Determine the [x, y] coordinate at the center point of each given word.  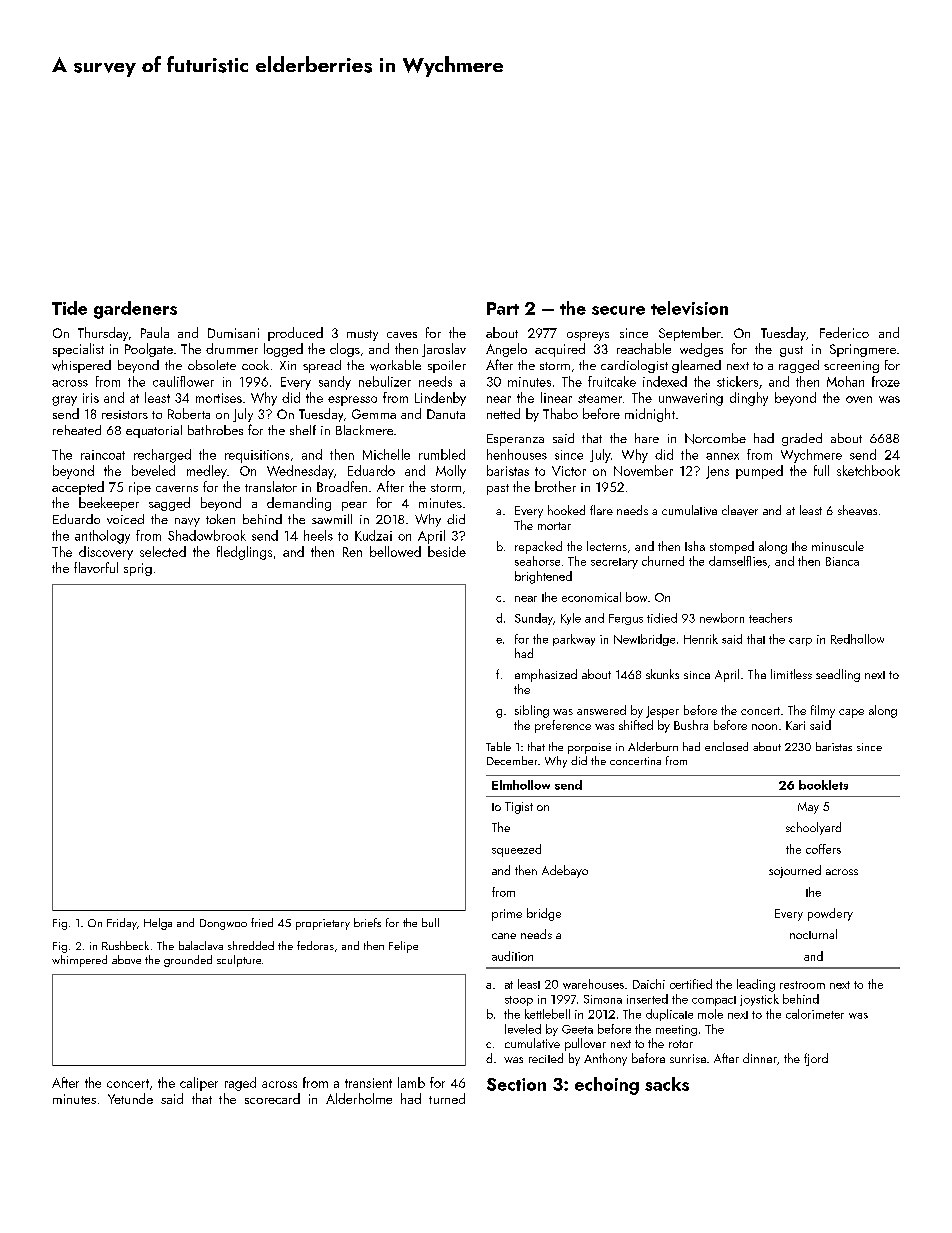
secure [618, 310]
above [126, 959]
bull [430, 922]
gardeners [135, 310]
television [689, 308]
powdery [830, 914]
